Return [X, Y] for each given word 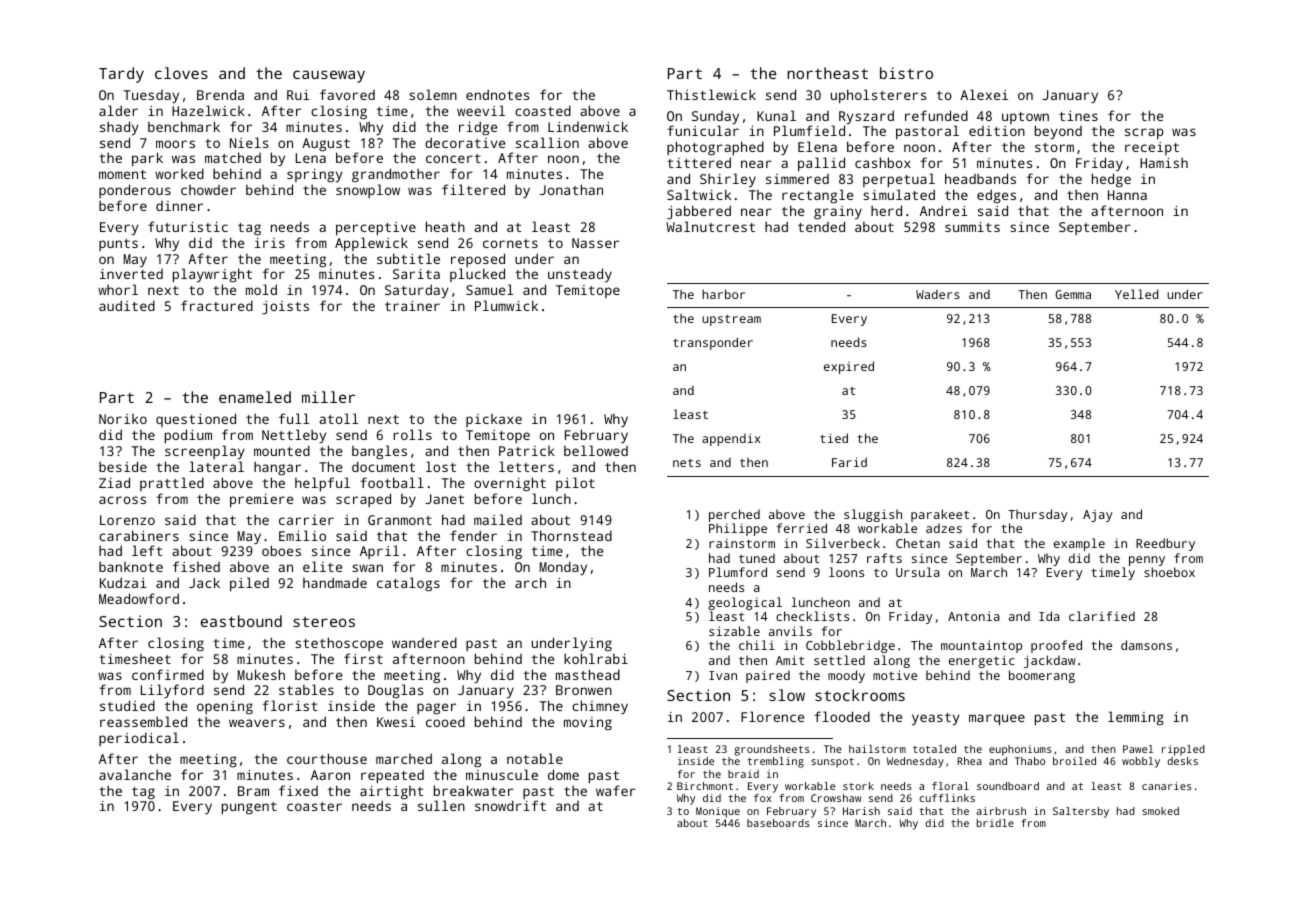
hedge [1111, 180]
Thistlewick [711, 94]
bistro [906, 73]
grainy [838, 212]
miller [328, 397]
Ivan [723, 675]
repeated [392, 777]
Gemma [1073, 294]
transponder [713, 343]
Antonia [974, 616]
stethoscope [339, 644]
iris [270, 243]
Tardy [121, 75]
